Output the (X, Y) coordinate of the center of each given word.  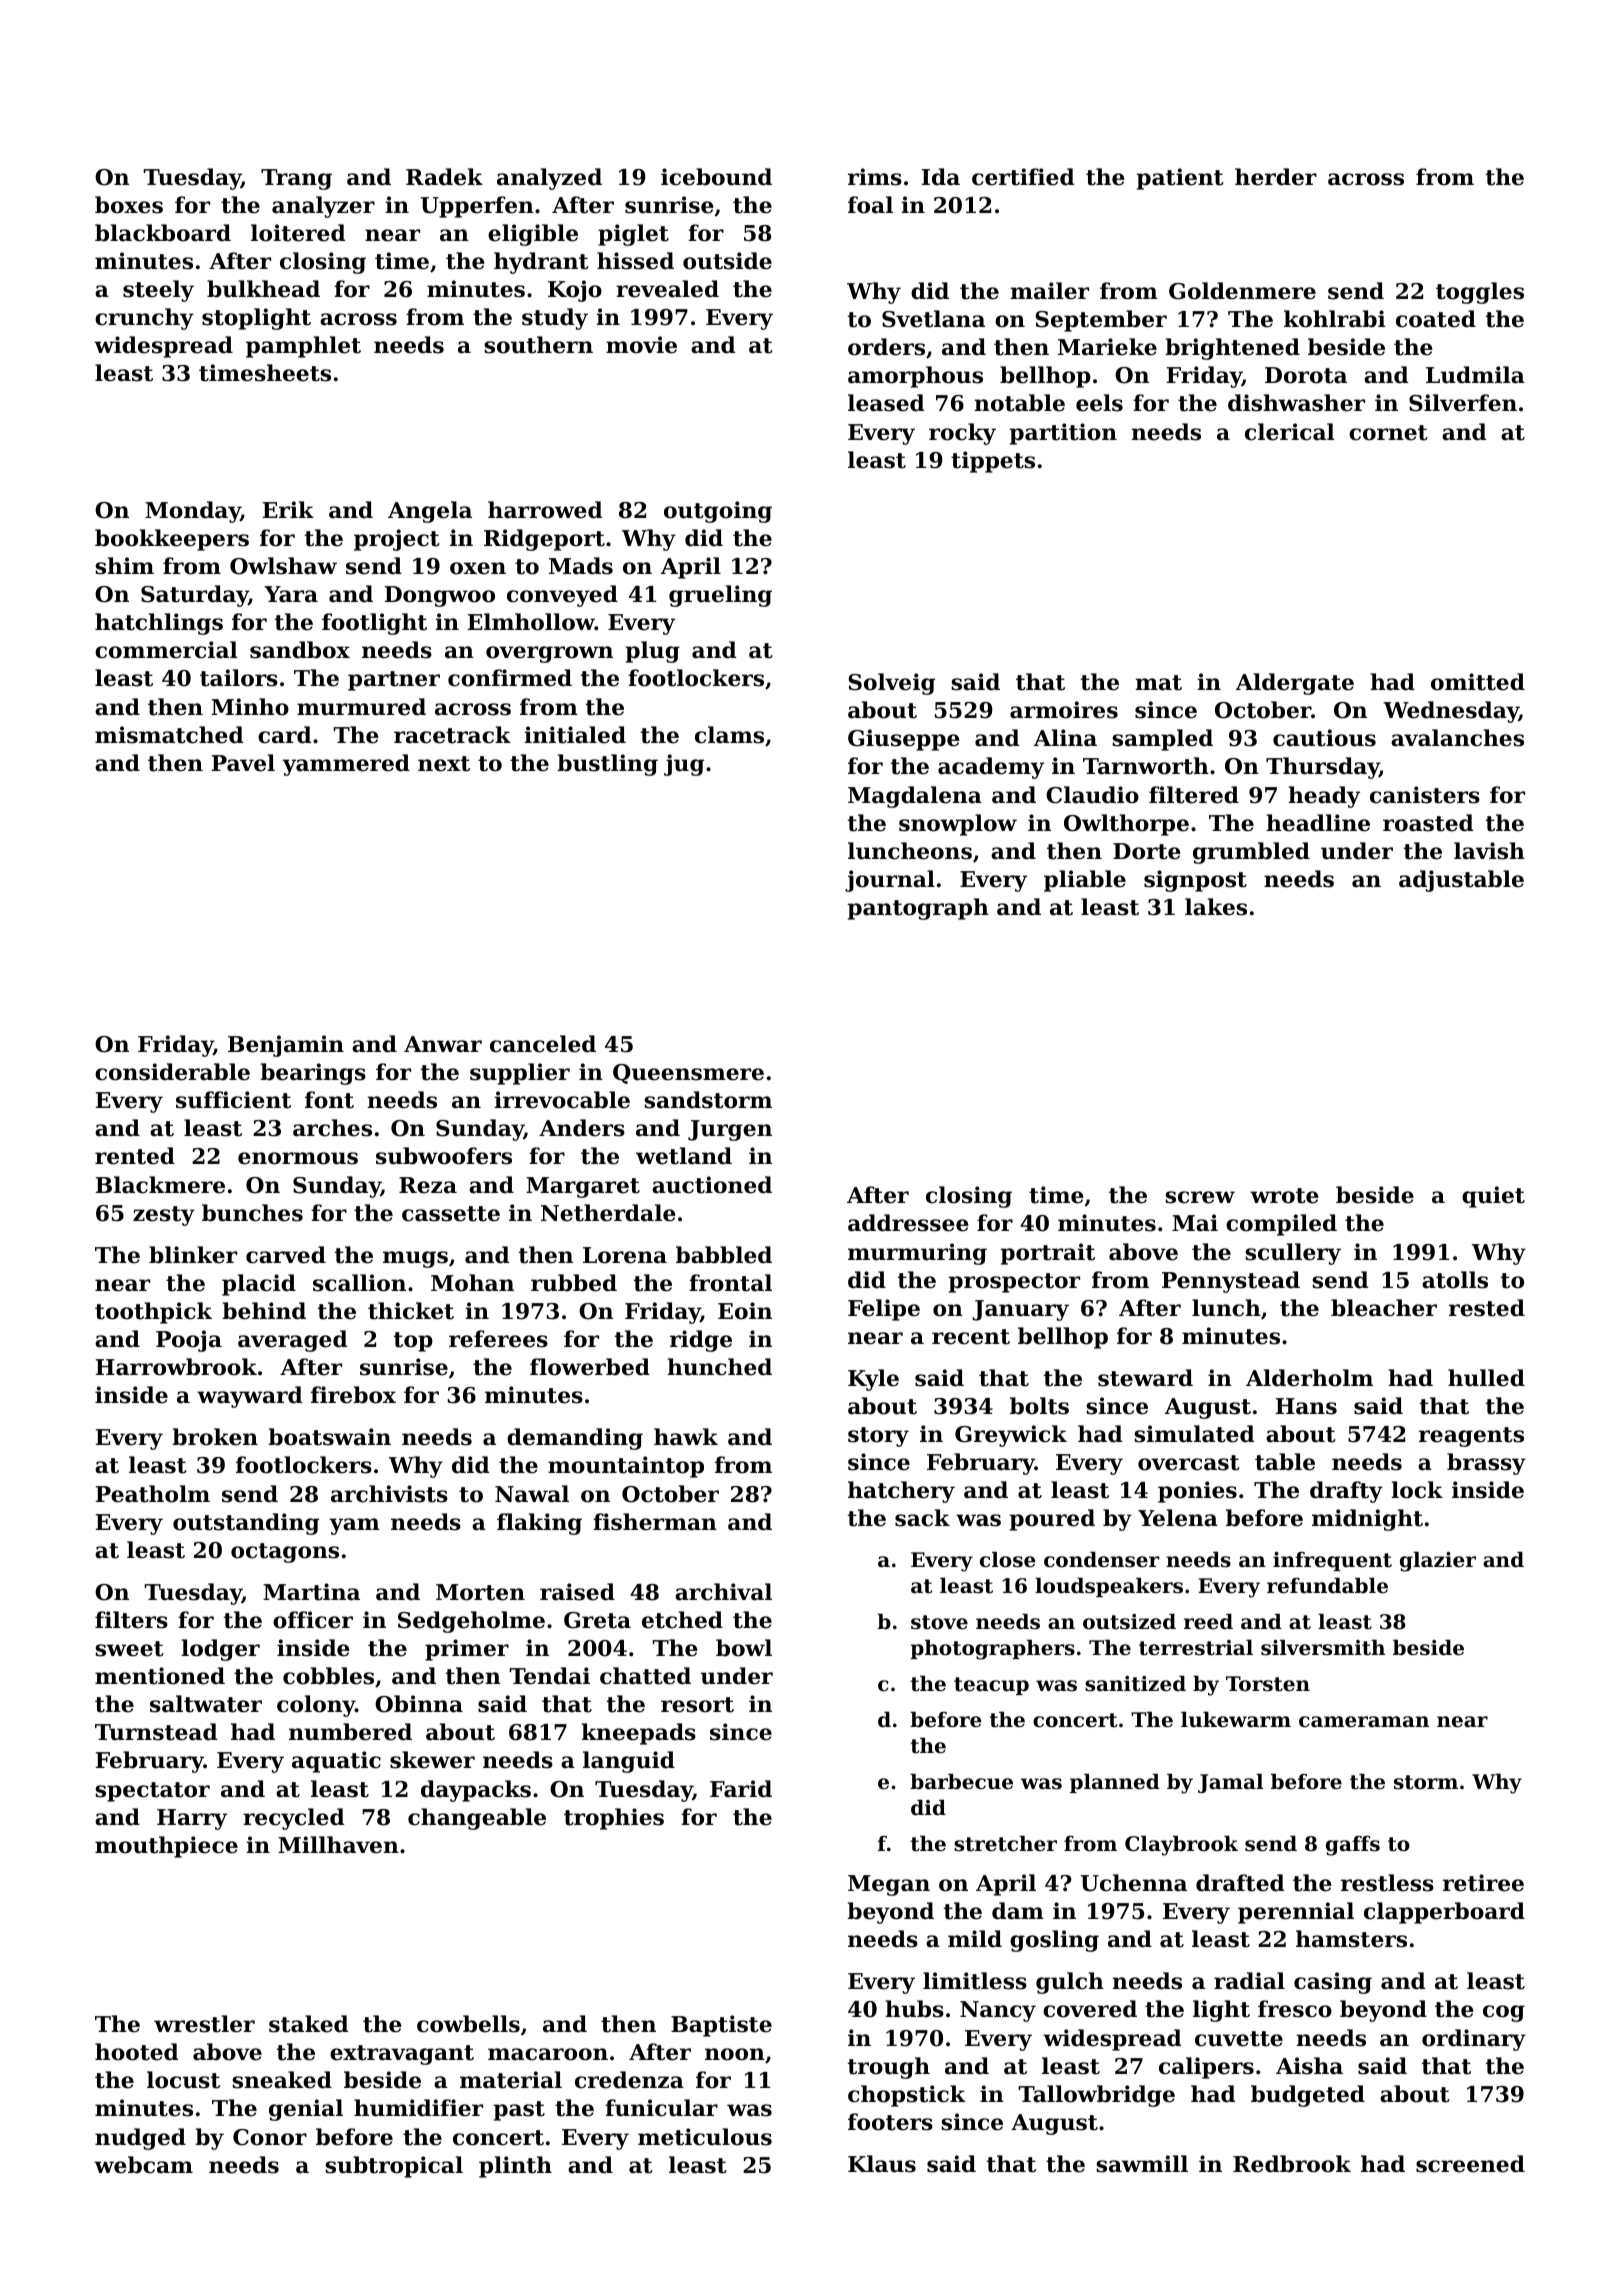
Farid (741, 1789)
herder (1276, 177)
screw (1200, 1197)
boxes (129, 205)
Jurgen (730, 1130)
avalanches (1457, 738)
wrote (1284, 1196)
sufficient (233, 1100)
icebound (716, 177)
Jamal (1230, 1783)
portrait (1048, 1254)
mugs (415, 1259)
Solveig (891, 684)
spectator (152, 1792)
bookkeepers (172, 540)
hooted (136, 2052)
